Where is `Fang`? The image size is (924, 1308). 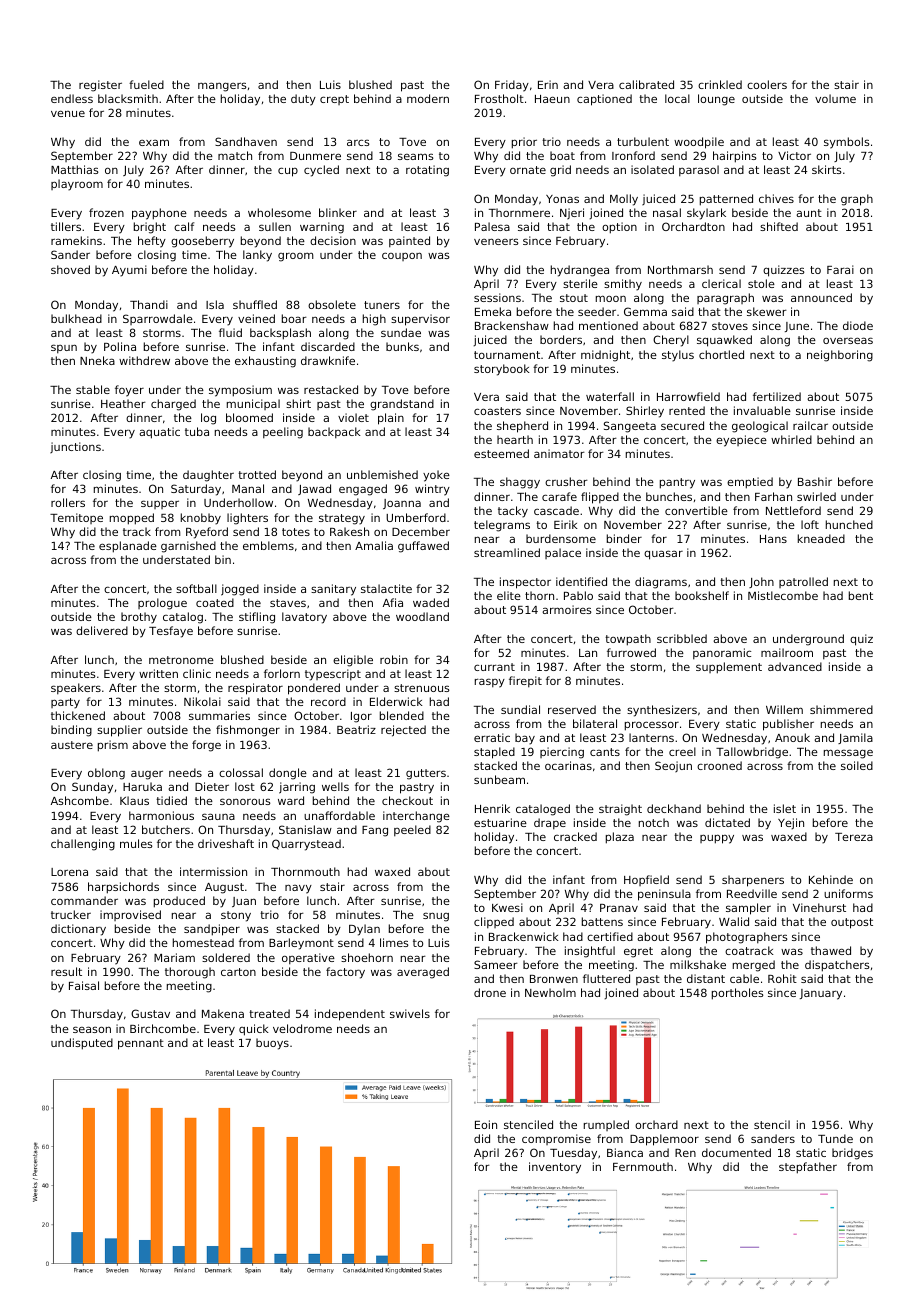
Fang is located at coordinates (375, 831).
